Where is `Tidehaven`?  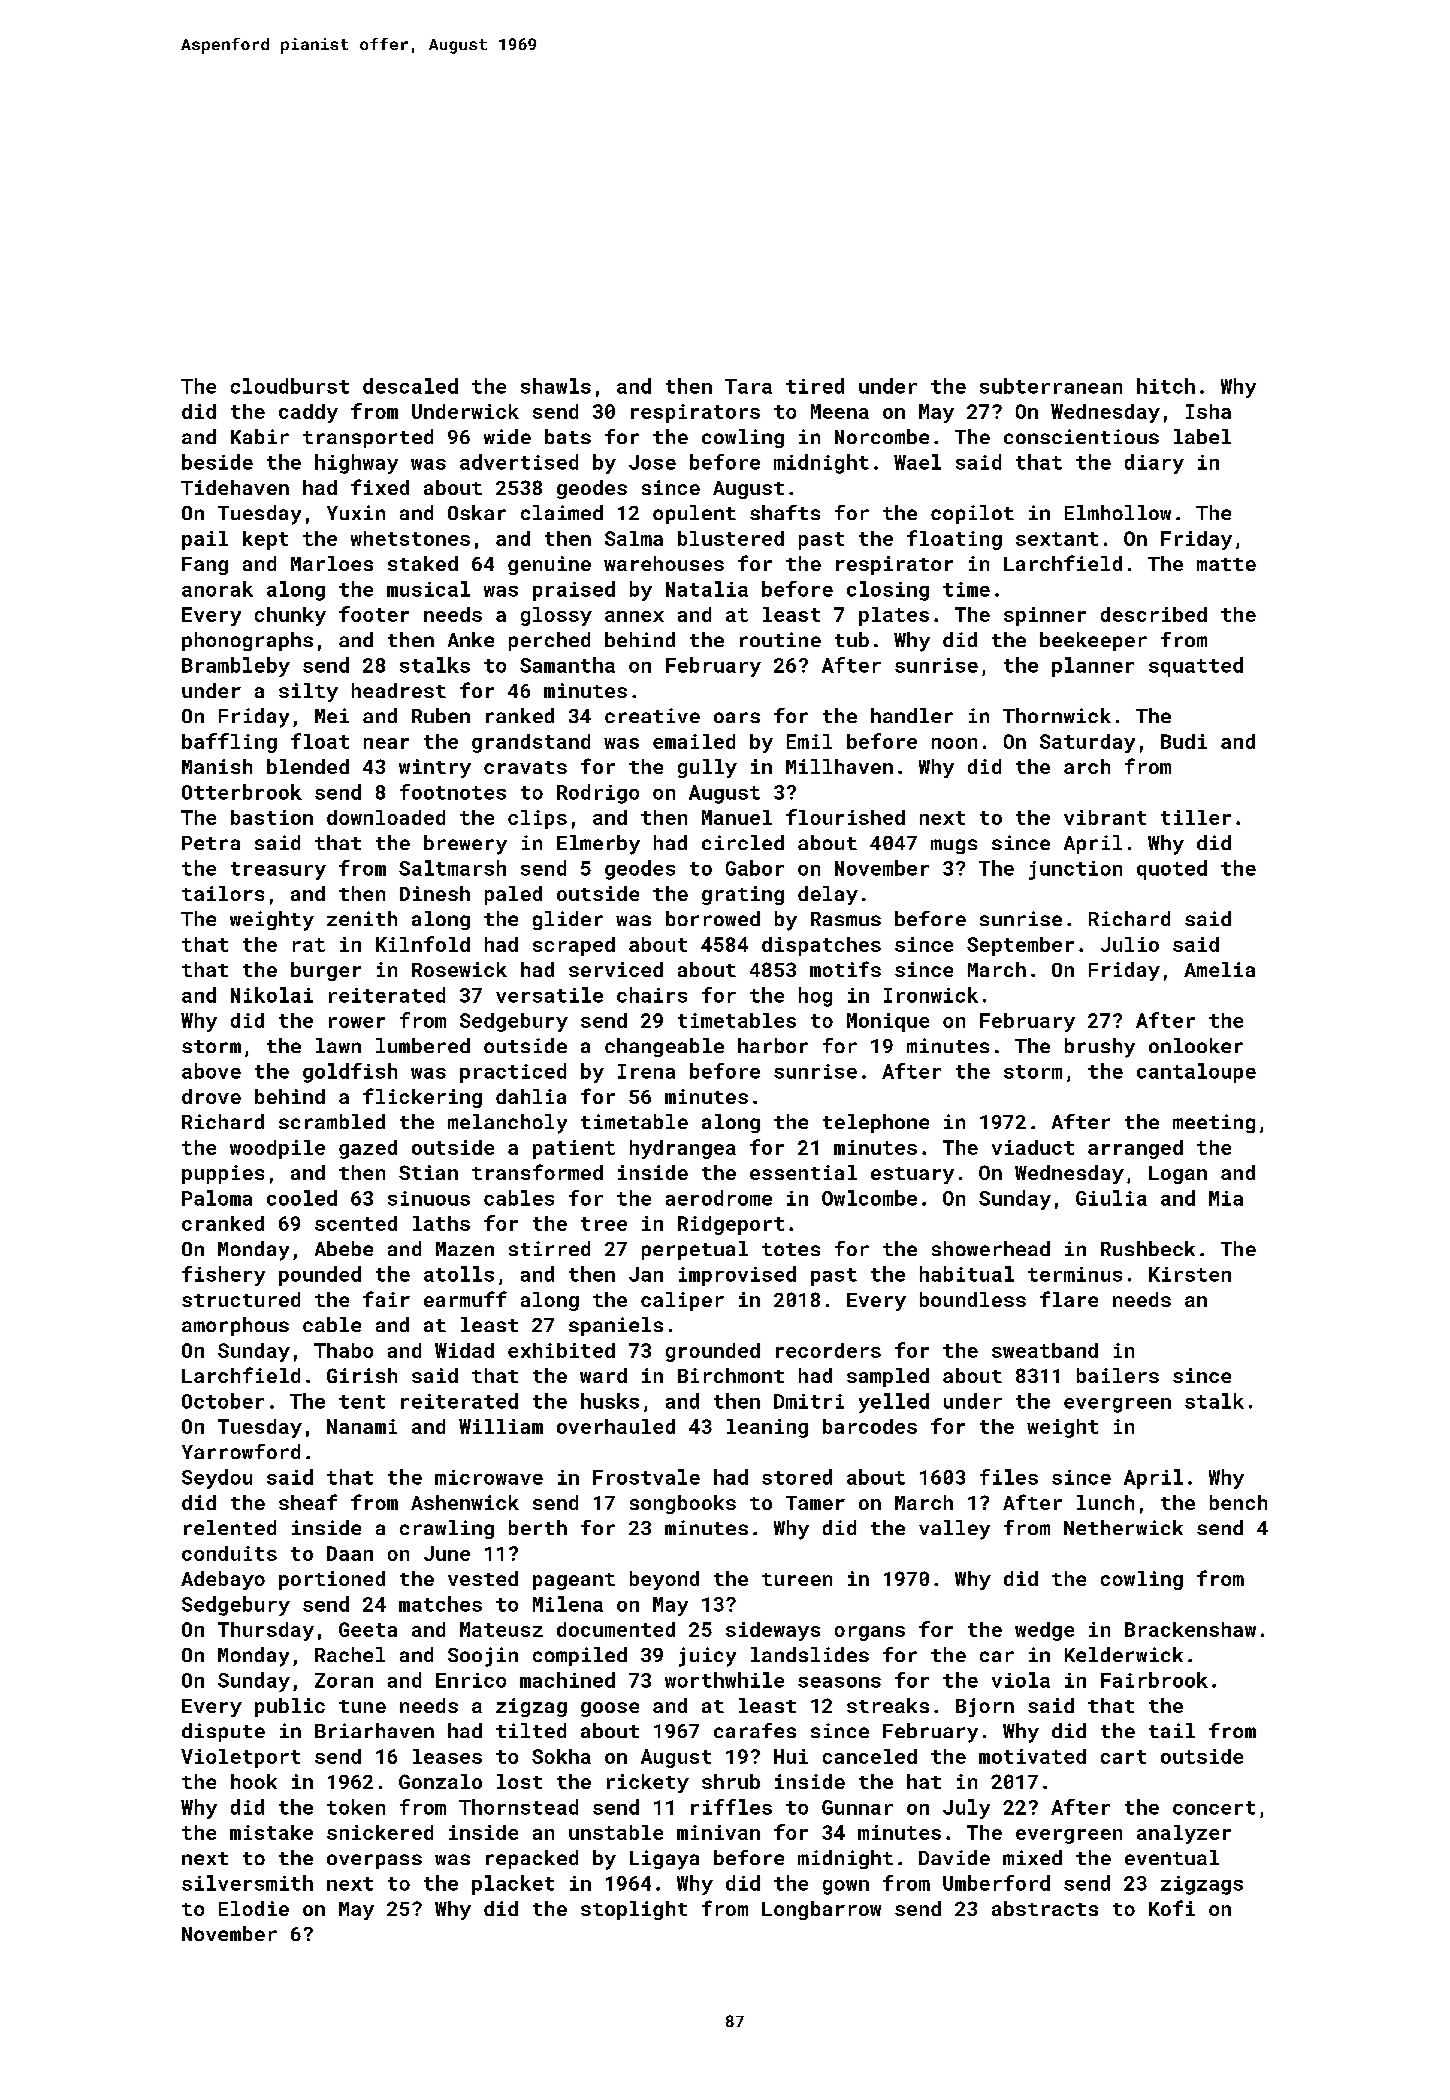 Tidehaven is located at coordinates (235, 487).
